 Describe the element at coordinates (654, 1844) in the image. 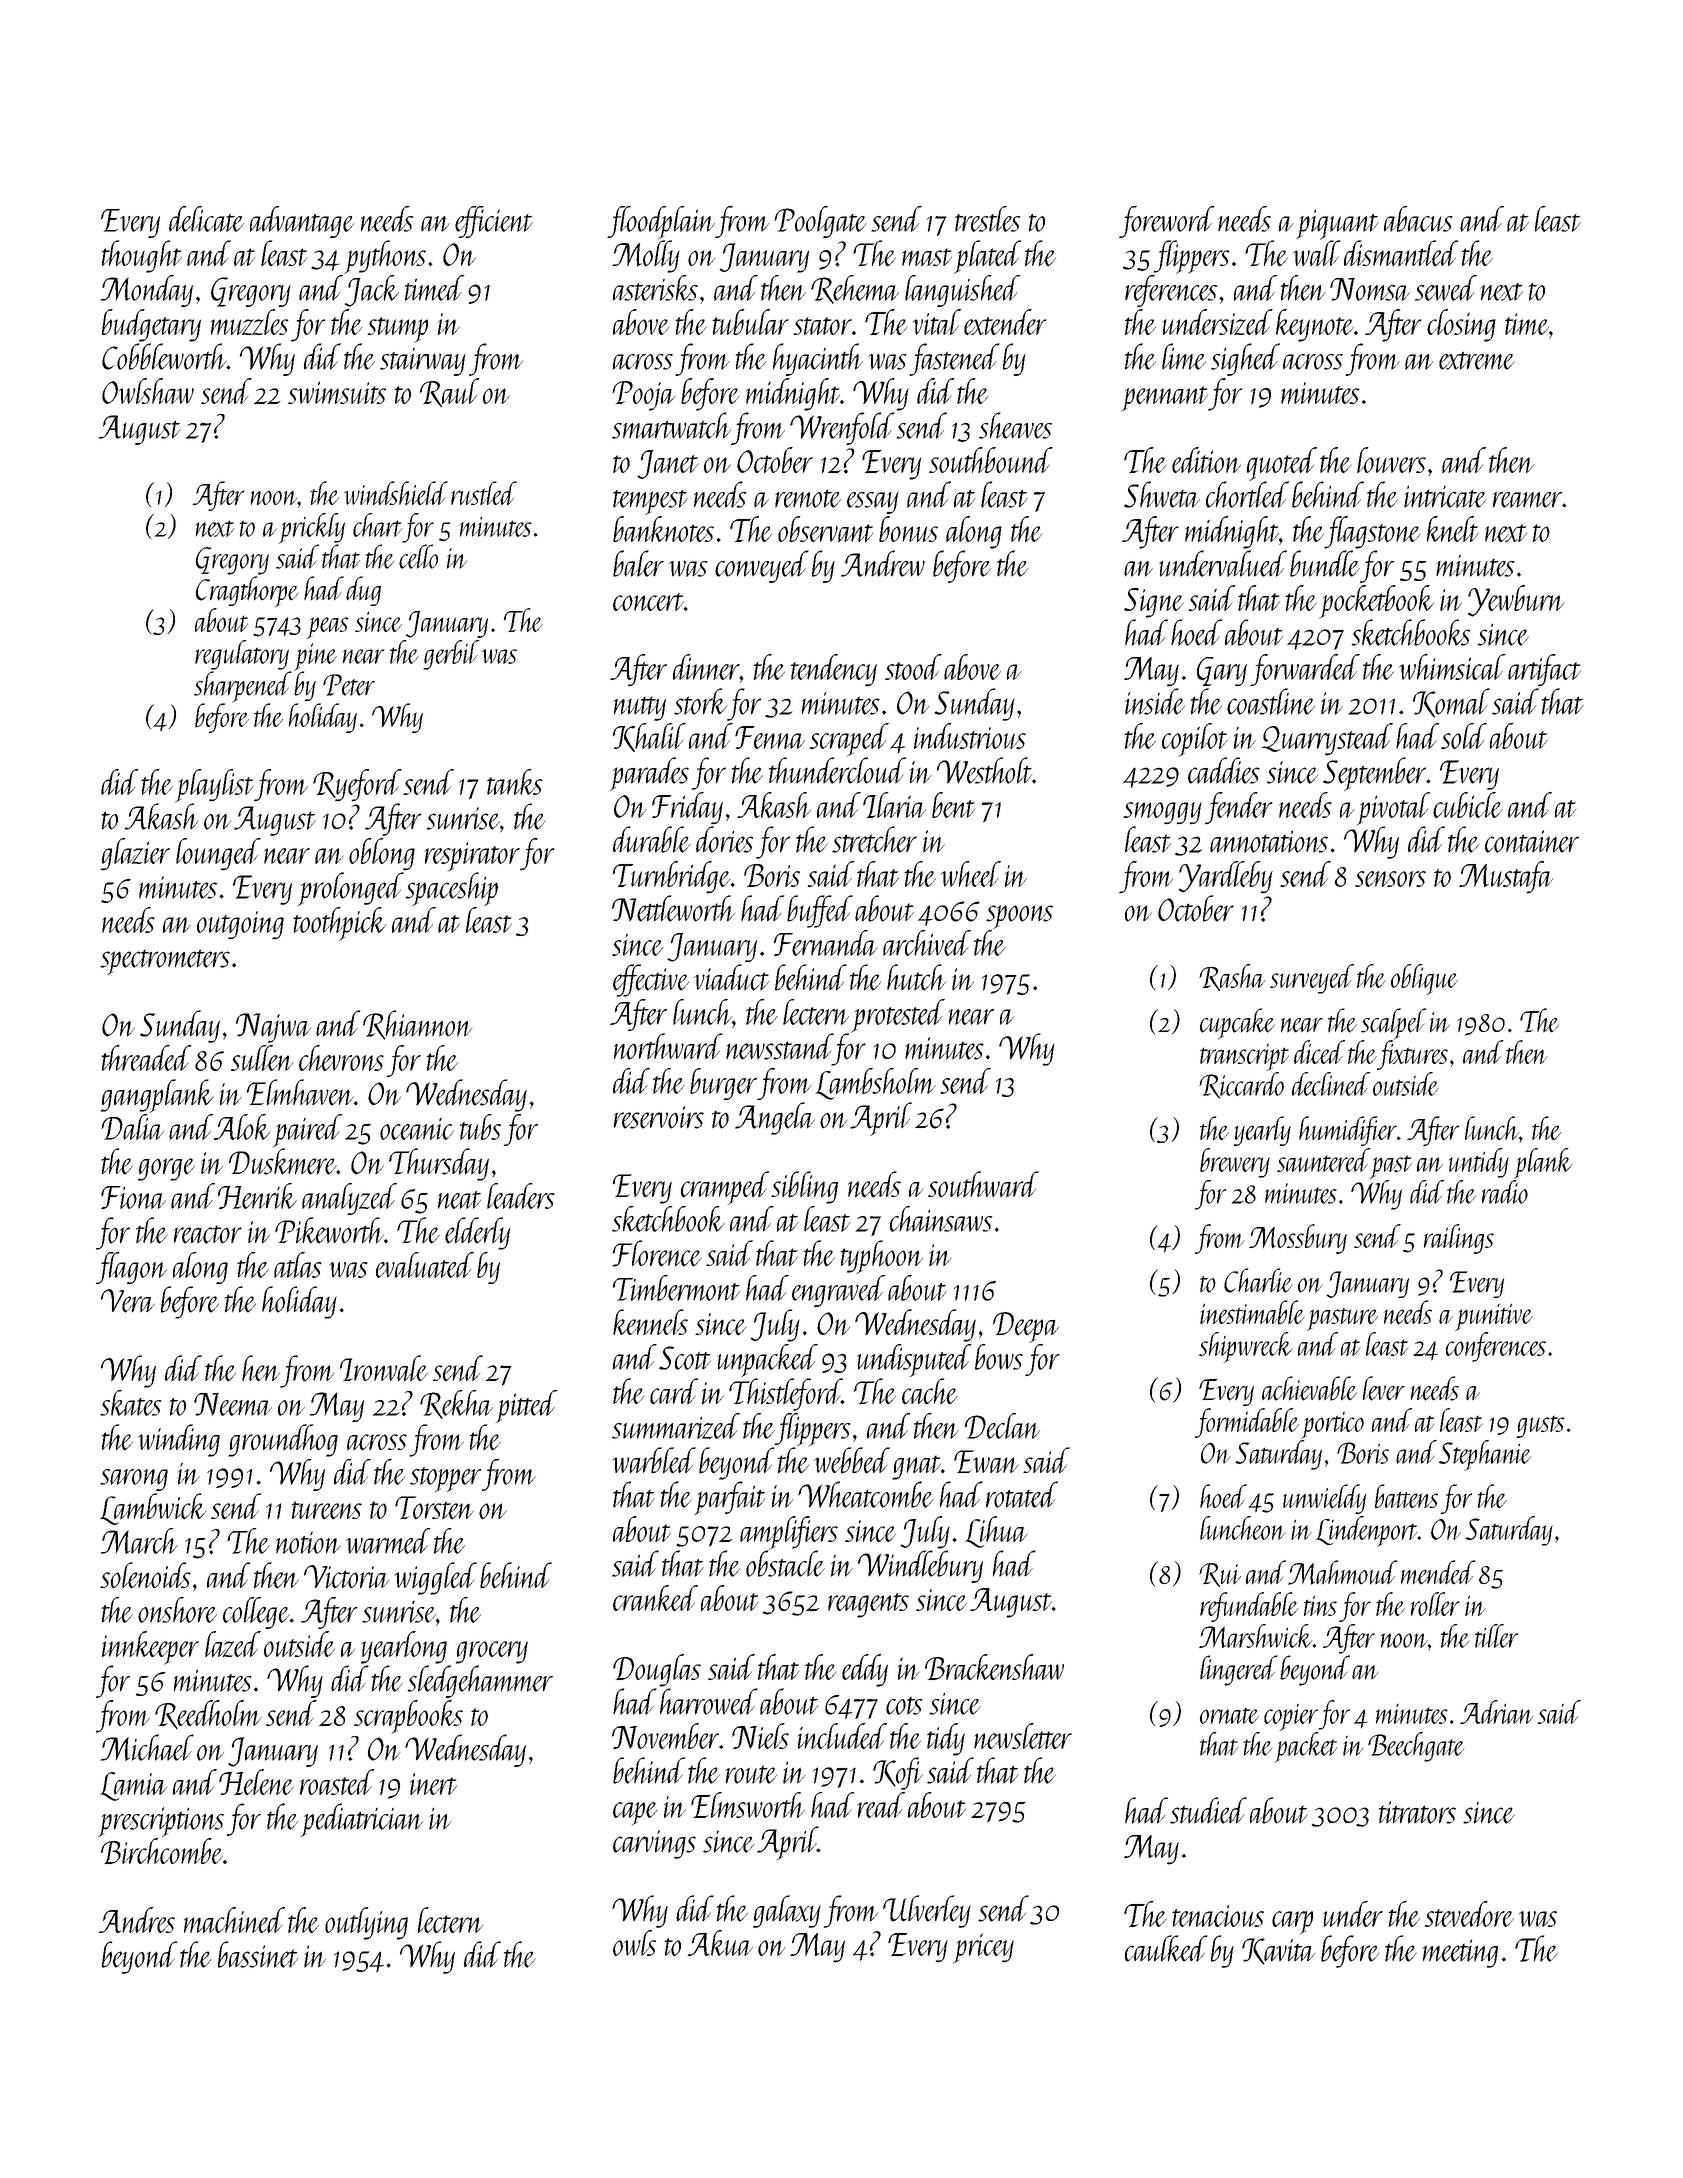

I see `carvings` at that location.
